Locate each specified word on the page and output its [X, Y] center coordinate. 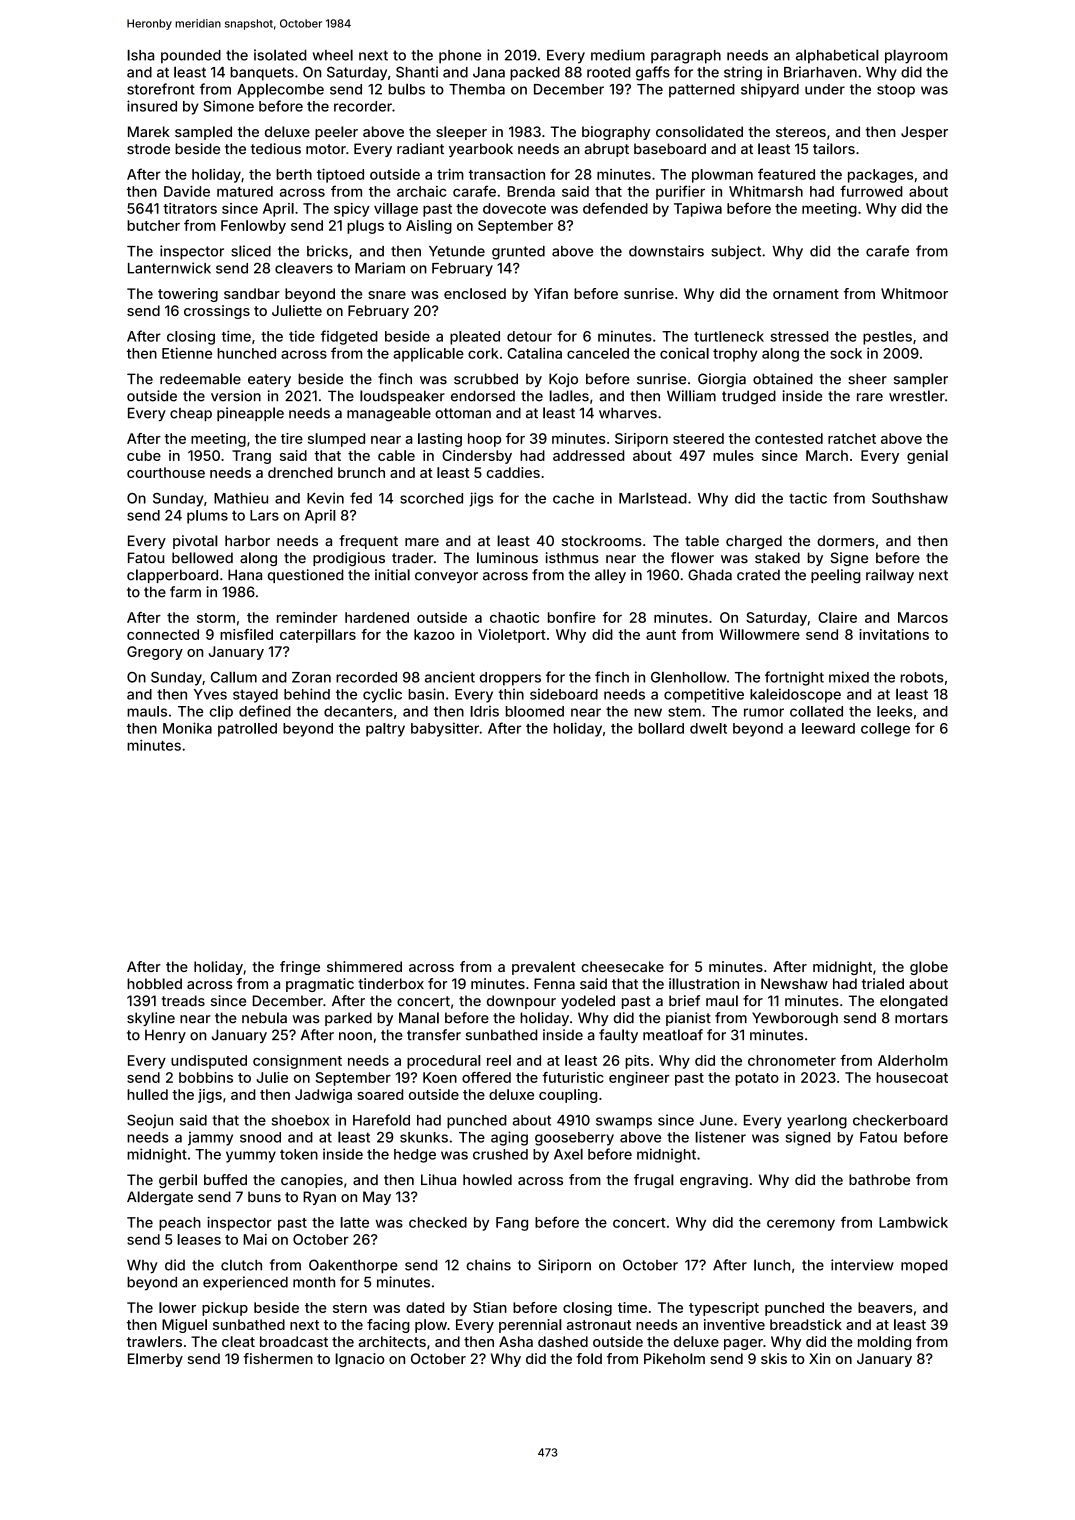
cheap [191, 414]
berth [294, 174]
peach [180, 1224]
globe [929, 968]
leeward [828, 728]
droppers [510, 679]
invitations [894, 634]
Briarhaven [820, 72]
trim [450, 174]
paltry [385, 730]
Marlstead [653, 498]
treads [183, 1001]
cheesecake [622, 966]
